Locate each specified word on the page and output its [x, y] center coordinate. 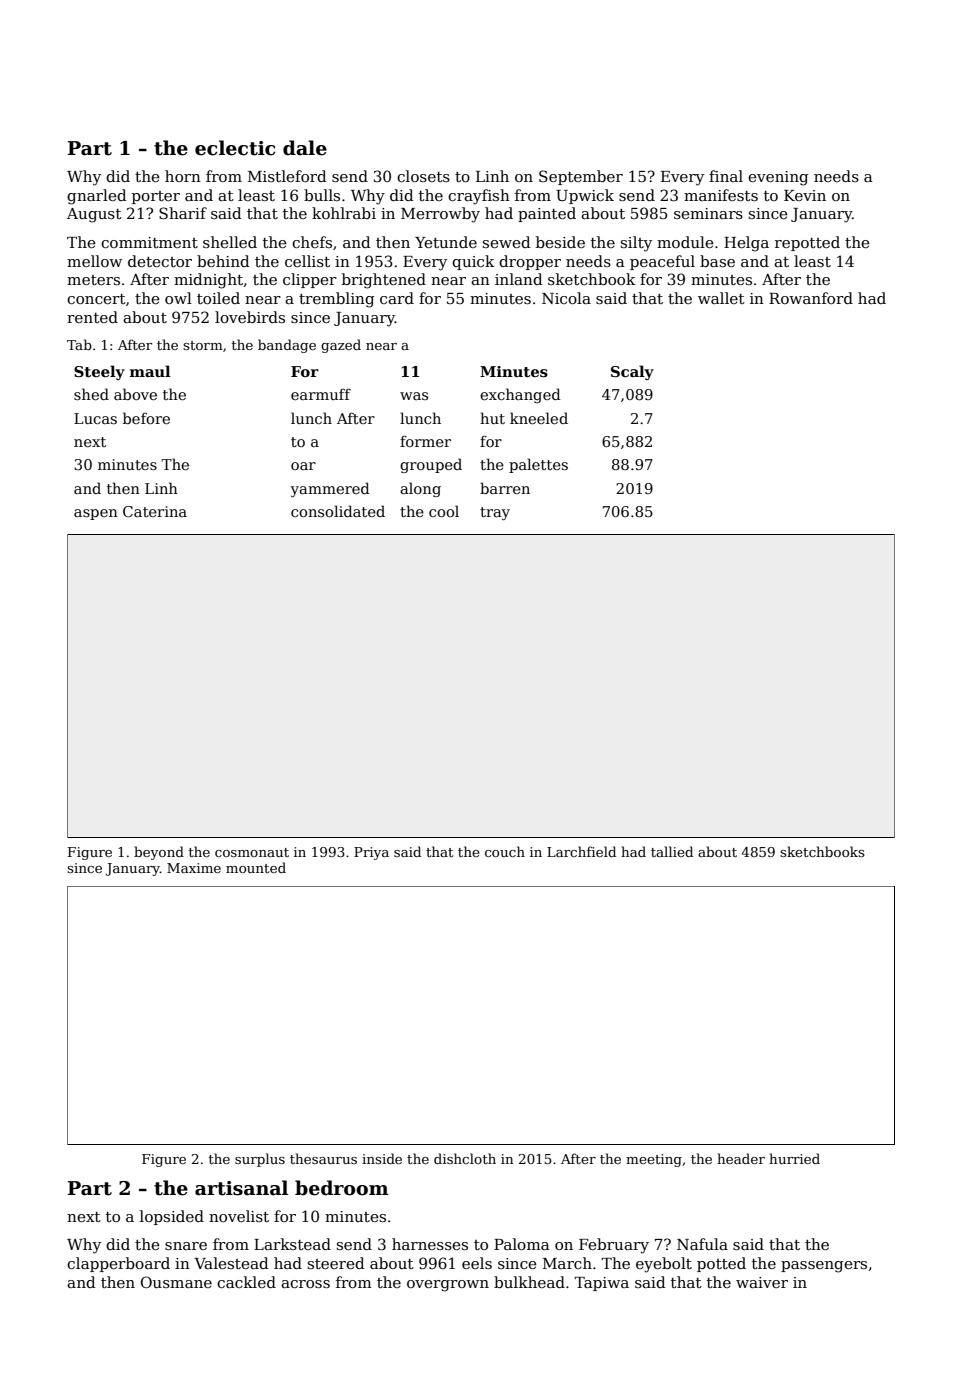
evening [778, 178]
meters [93, 280]
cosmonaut [252, 852]
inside [382, 1158]
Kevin [805, 195]
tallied [672, 851]
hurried [794, 1158]
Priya [371, 853]
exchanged [520, 395]
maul [150, 371]
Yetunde [446, 242]
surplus [260, 1160]
